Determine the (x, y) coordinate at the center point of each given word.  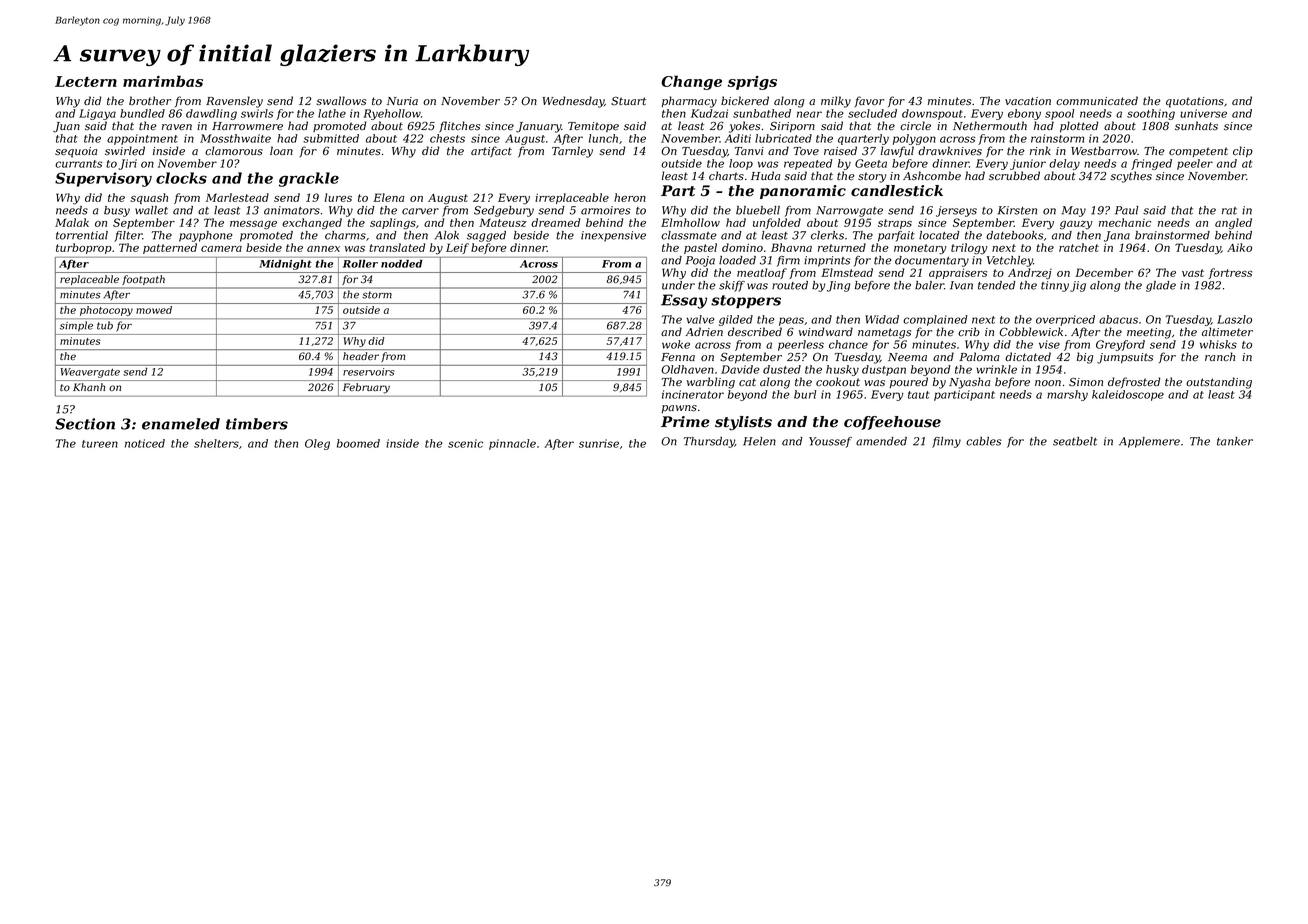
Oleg (317, 444)
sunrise (599, 443)
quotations (1195, 102)
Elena (389, 197)
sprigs (752, 83)
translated (397, 247)
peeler (1195, 164)
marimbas (163, 81)
